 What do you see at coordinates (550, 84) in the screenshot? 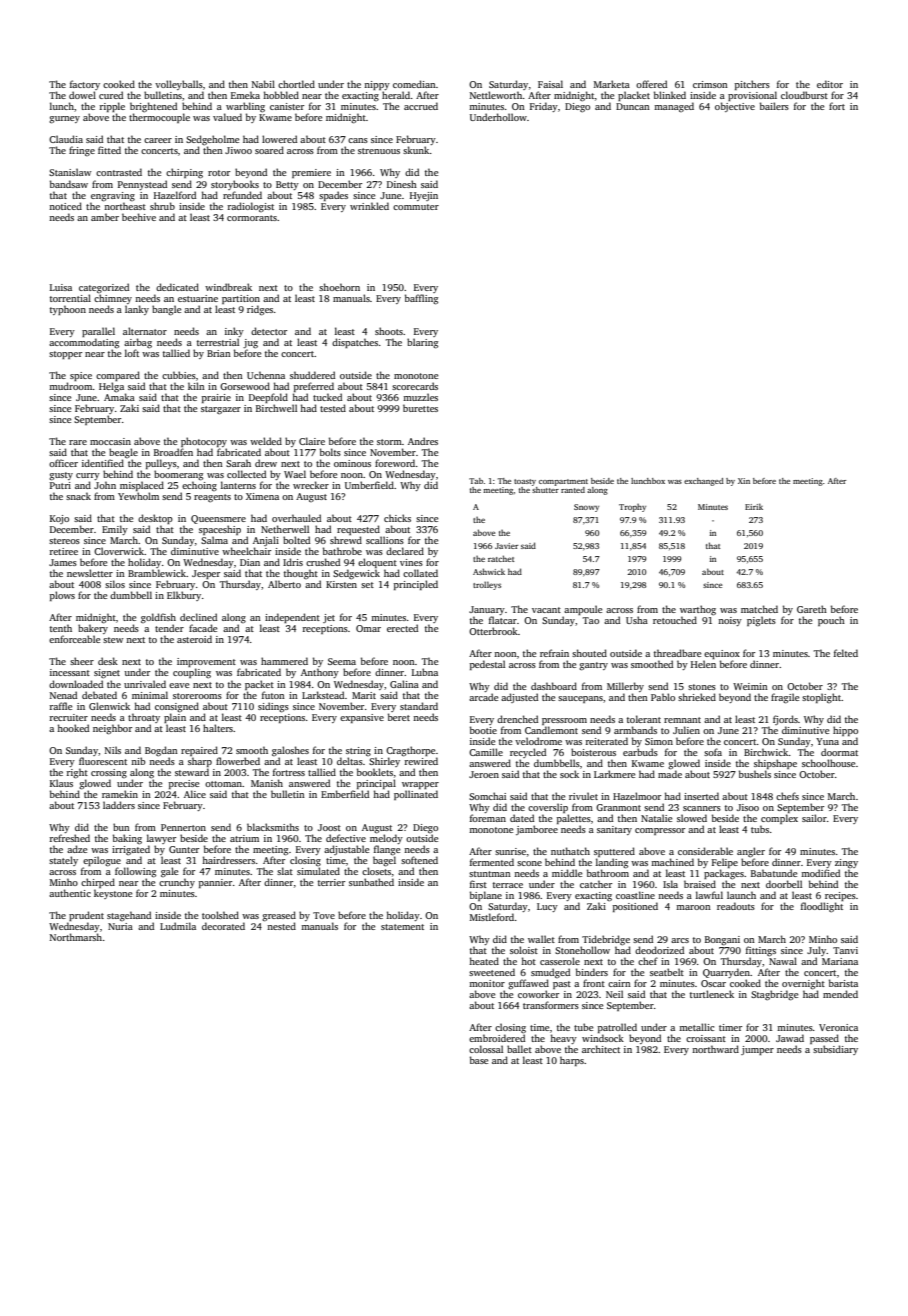
I see `Faisal` at bounding box center [550, 84].
